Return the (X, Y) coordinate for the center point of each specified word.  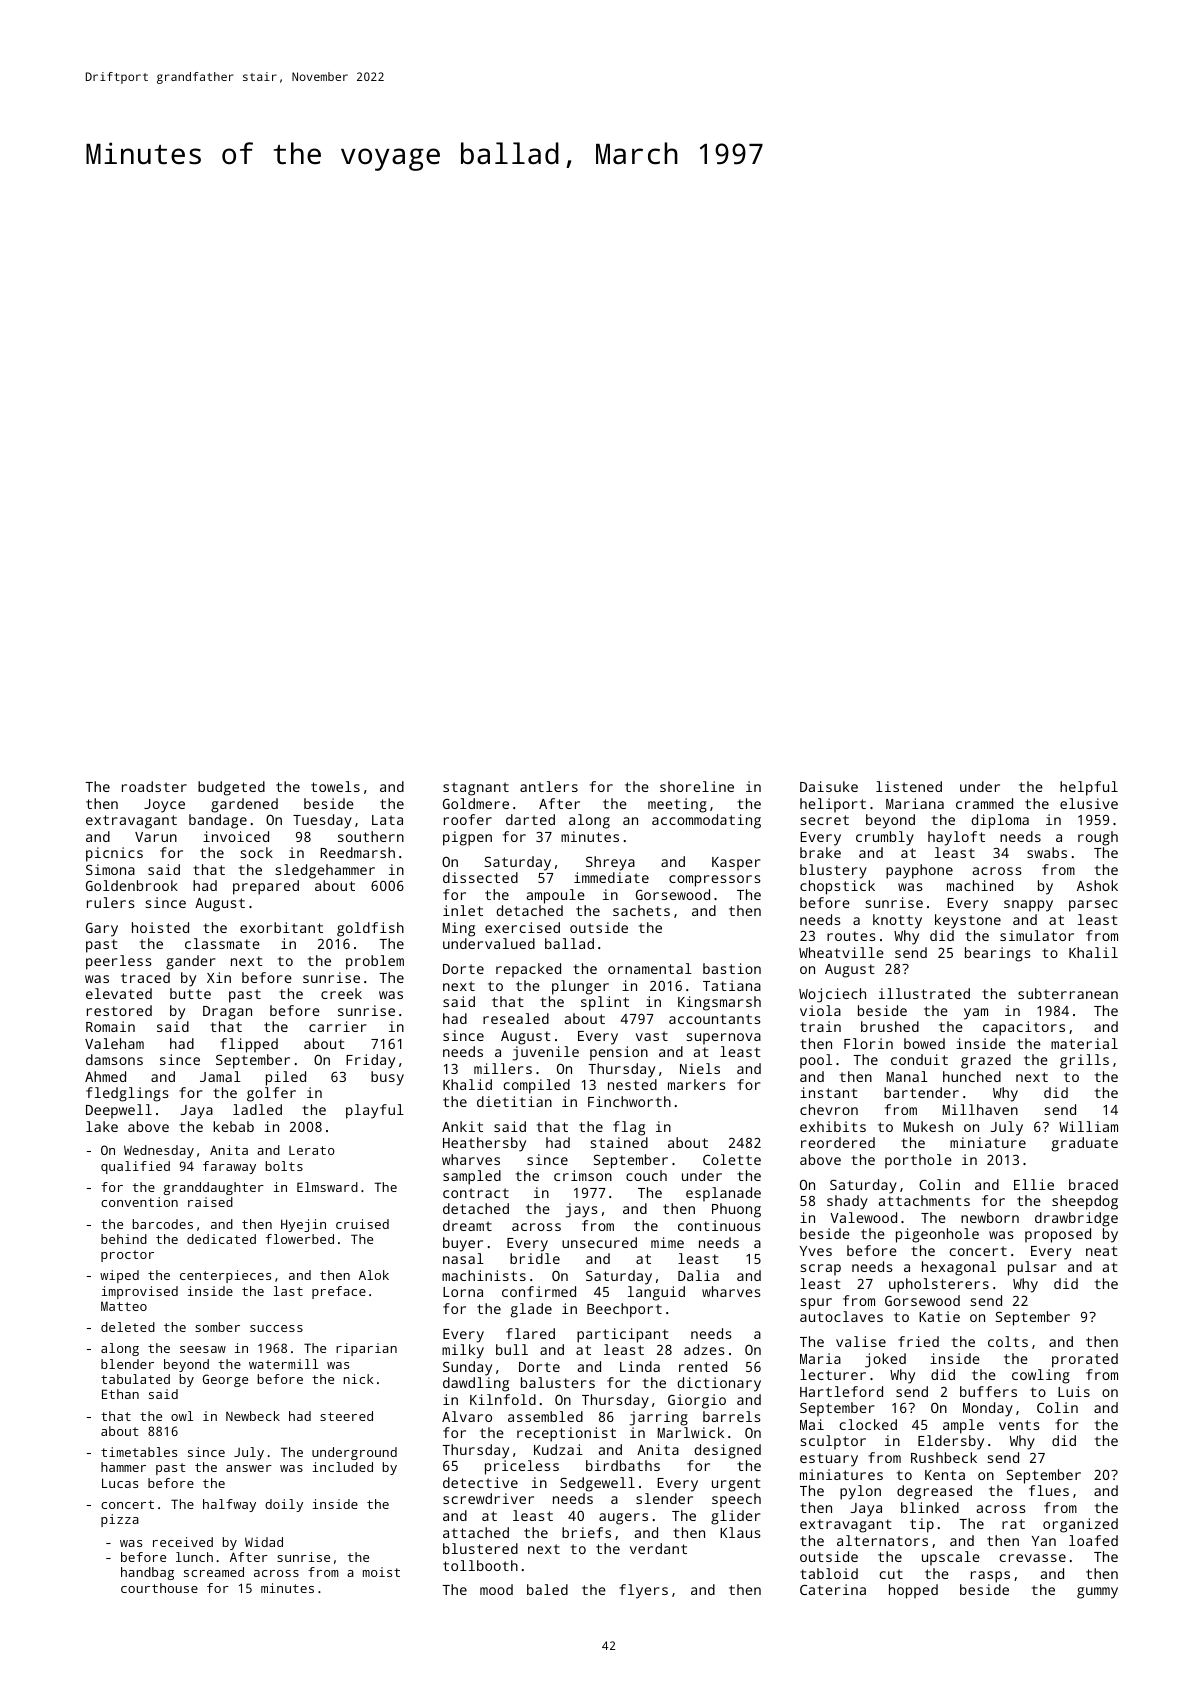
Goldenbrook (132, 885)
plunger (580, 987)
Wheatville (841, 952)
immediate (611, 877)
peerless (119, 962)
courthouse (159, 1588)
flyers (643, 1591)
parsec (1093, 906)
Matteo (124, 1306)
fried (918, 1341)
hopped (913, 1591)
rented (703, 1366)
